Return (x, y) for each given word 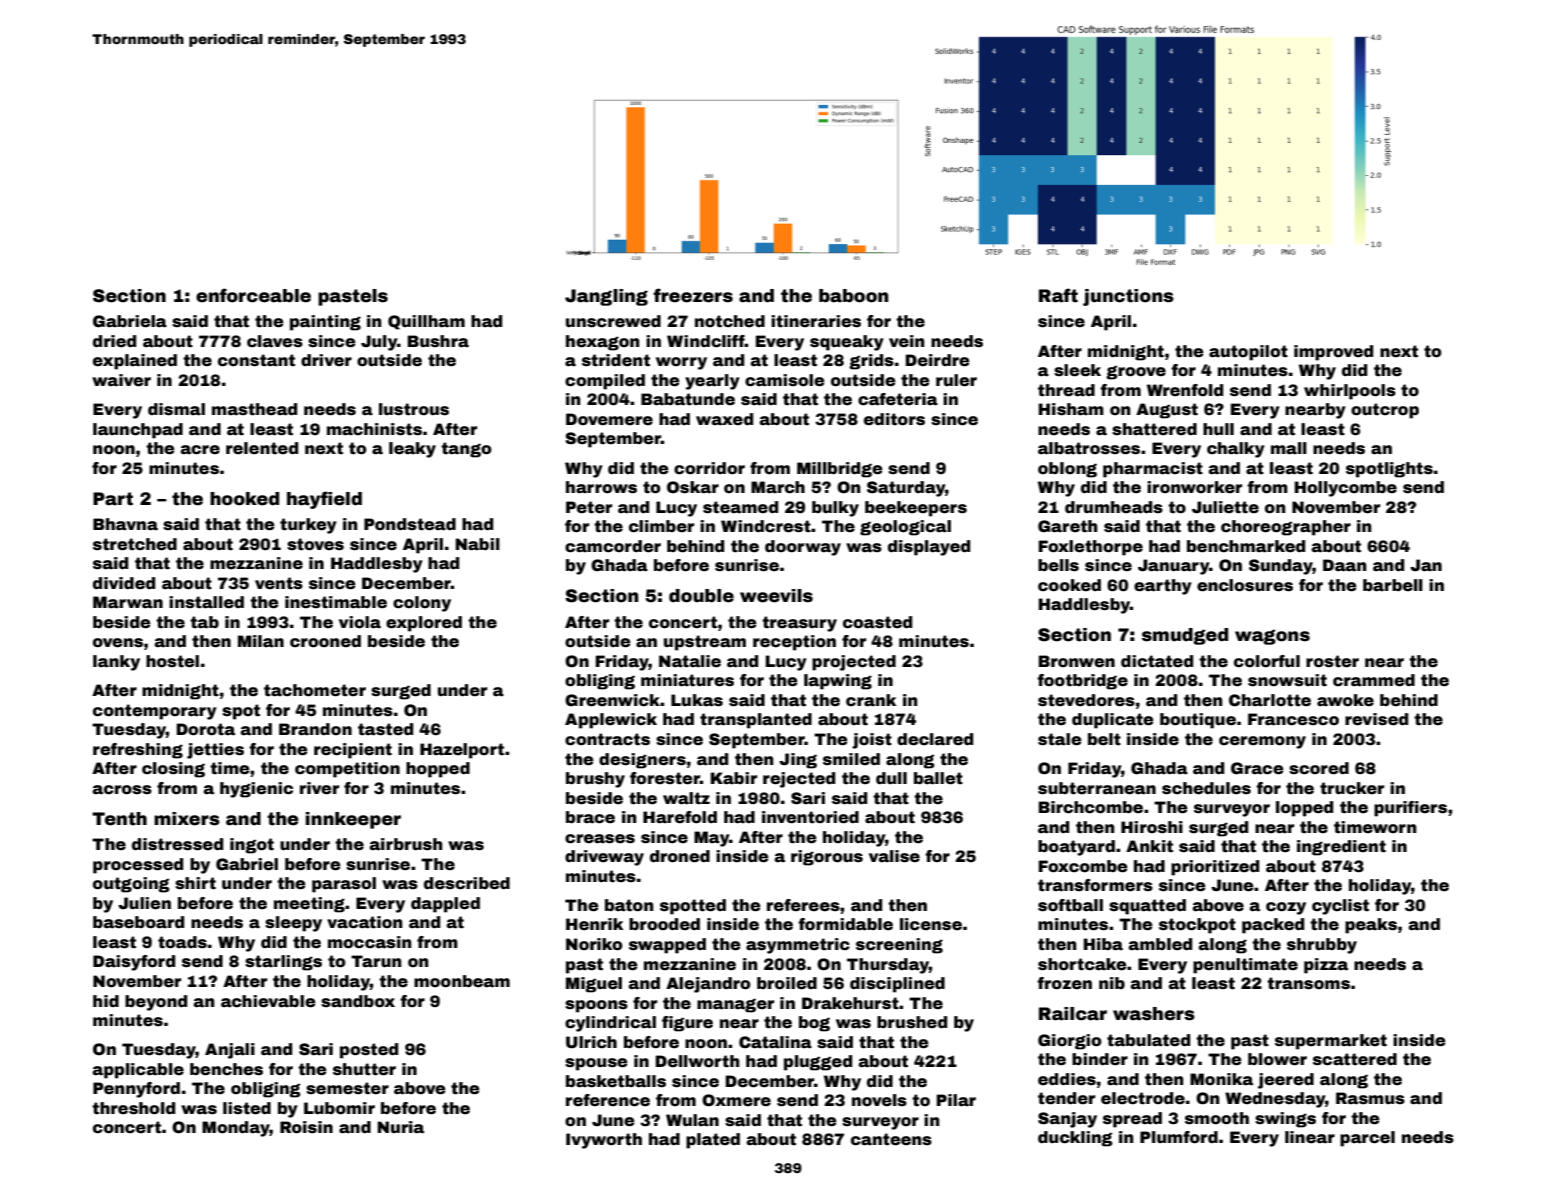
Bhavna (125, 524)
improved (1333, 353)
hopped (438, 770)
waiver (121, 380)
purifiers (1410, 809)
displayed (929, 548)
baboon (853, 296)
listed (247, 1108)
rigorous (827, 858)
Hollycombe (1346, 489)
